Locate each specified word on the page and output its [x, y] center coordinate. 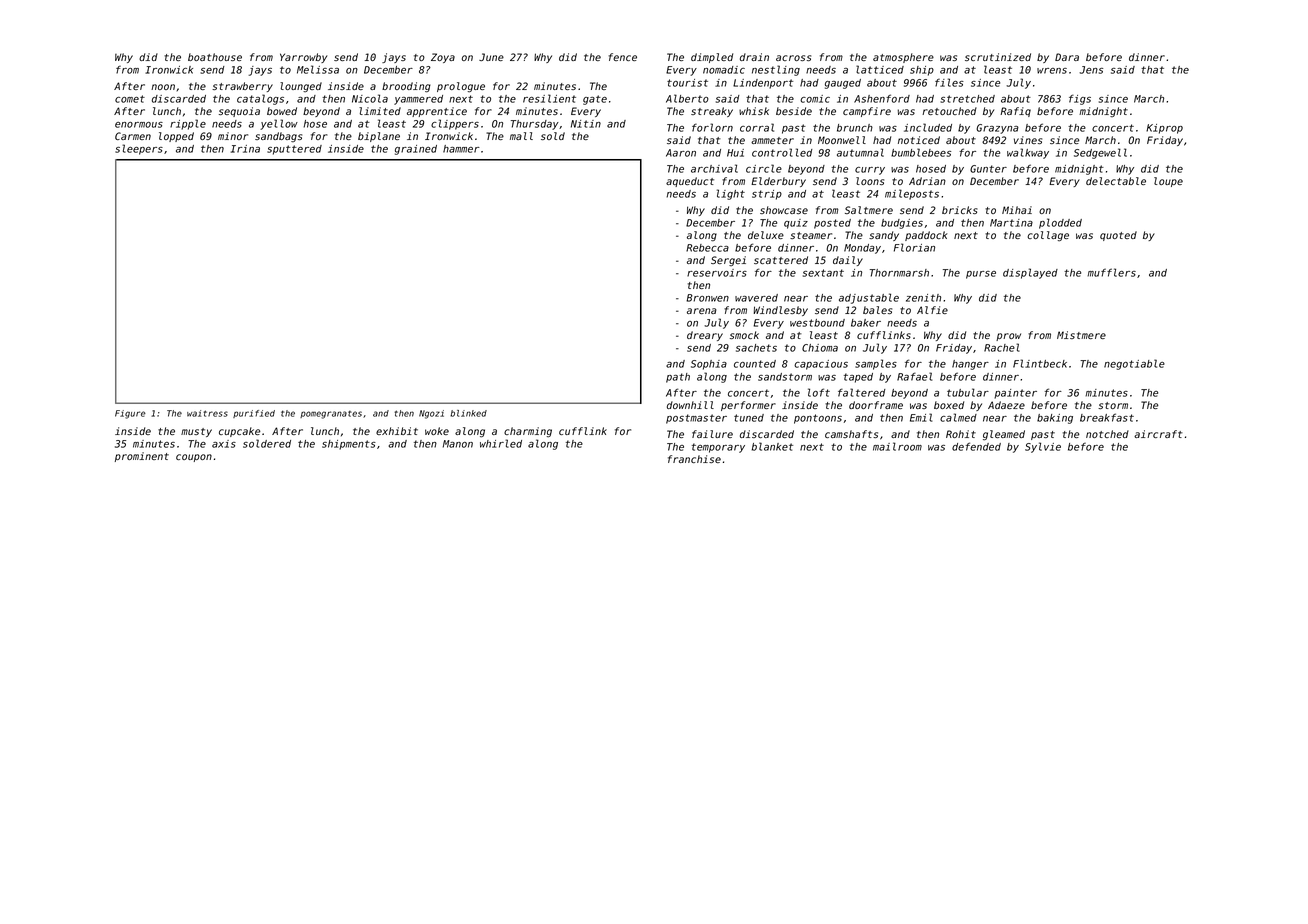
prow [1008, 337]
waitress [207, 413]
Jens [1091, 70]
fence [623, 57]
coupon [194, 458]
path [678, 378]
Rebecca [707, 248]
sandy [884, 236]
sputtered [294, 150]
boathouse [215, 57]
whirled [501, 443]
